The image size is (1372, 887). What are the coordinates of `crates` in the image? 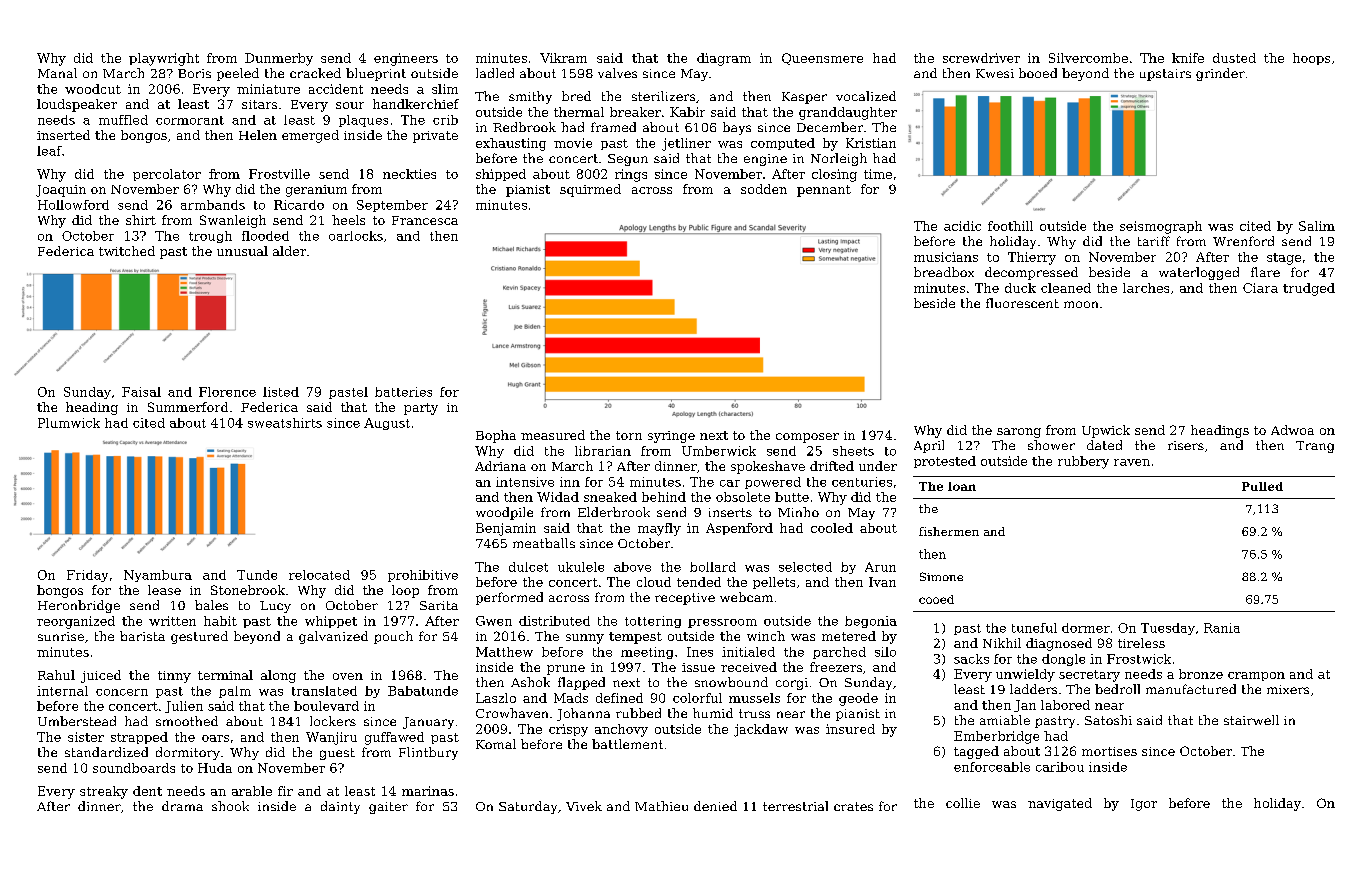 It's located at (853, 806).
